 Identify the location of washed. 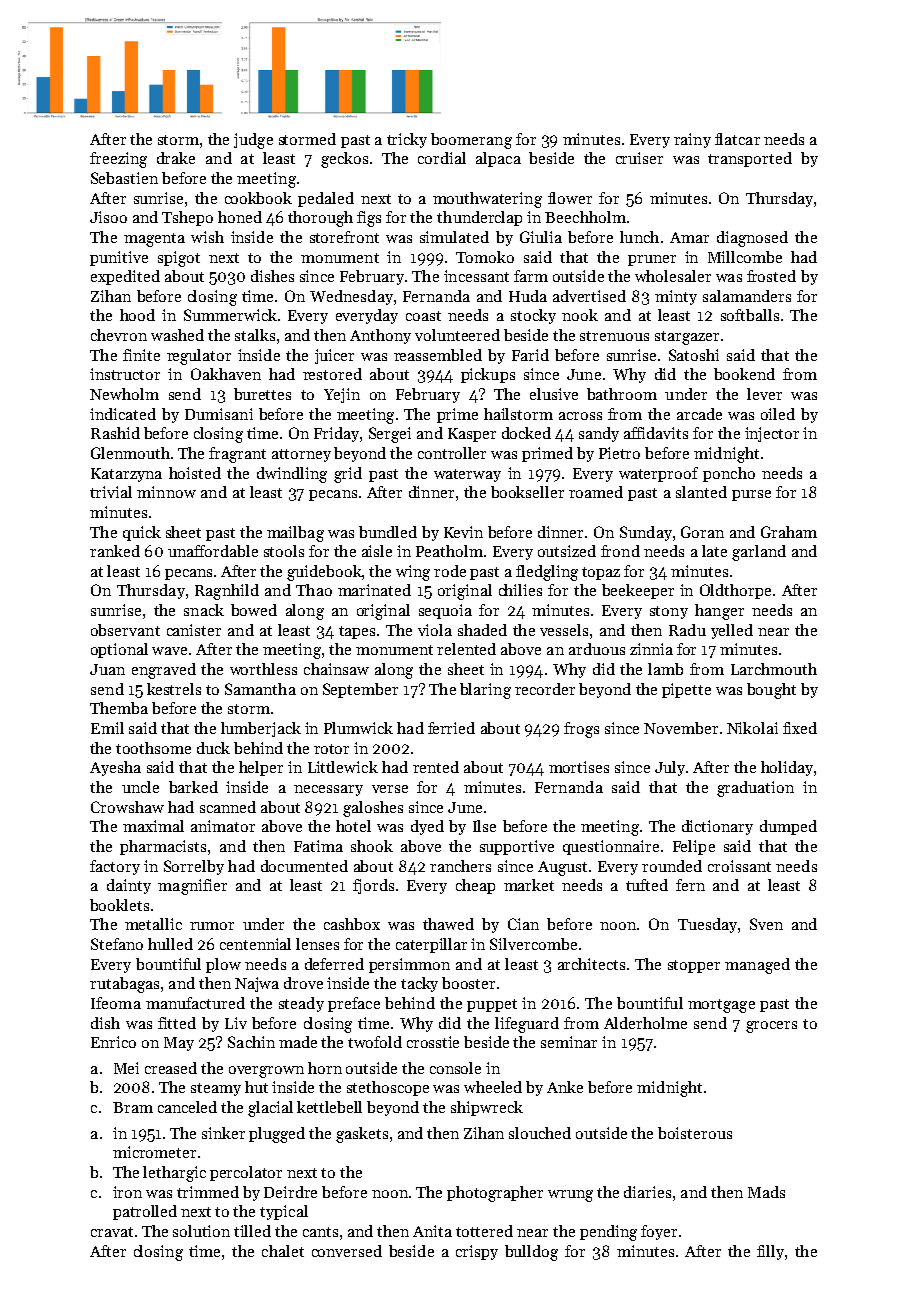
(177, 335).
